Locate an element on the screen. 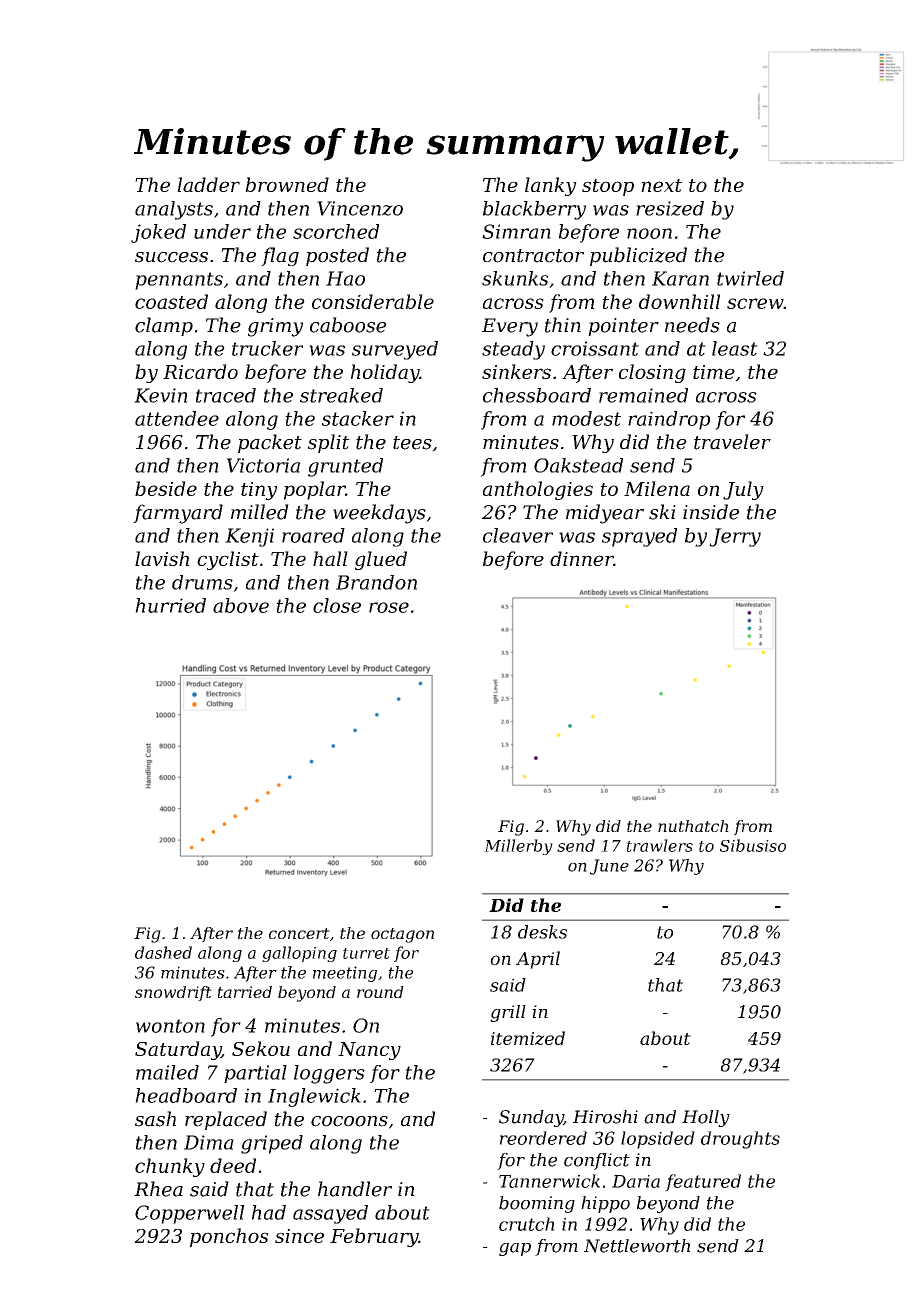 Image resolution: width=924 pixels, height=1314 pixels. concert is located at coordinates (299, 933).
